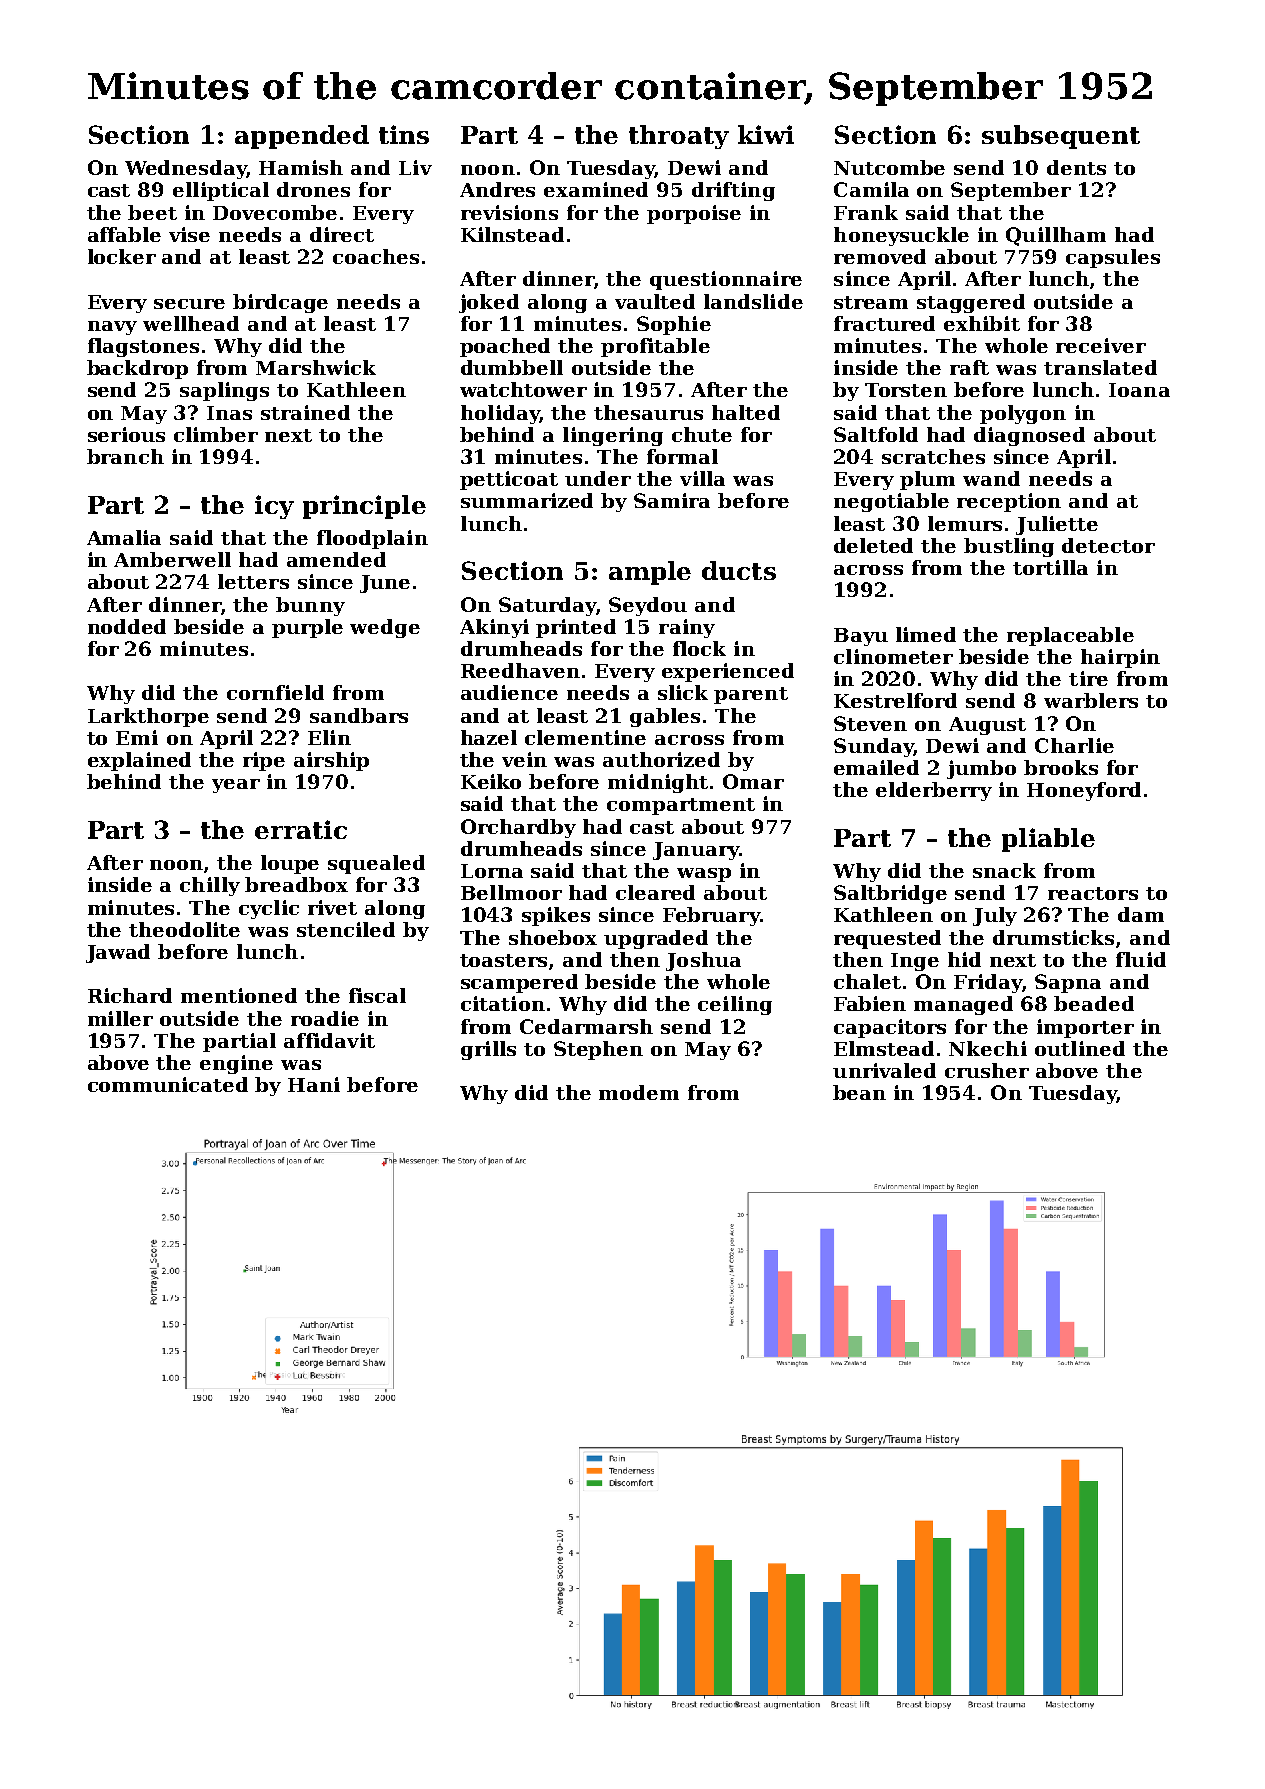 Image resolution: width=1265 pixels, height=1789 pixels. Describe the element at coordinates (301, 829) in the image. I see `erratic` at that location.
